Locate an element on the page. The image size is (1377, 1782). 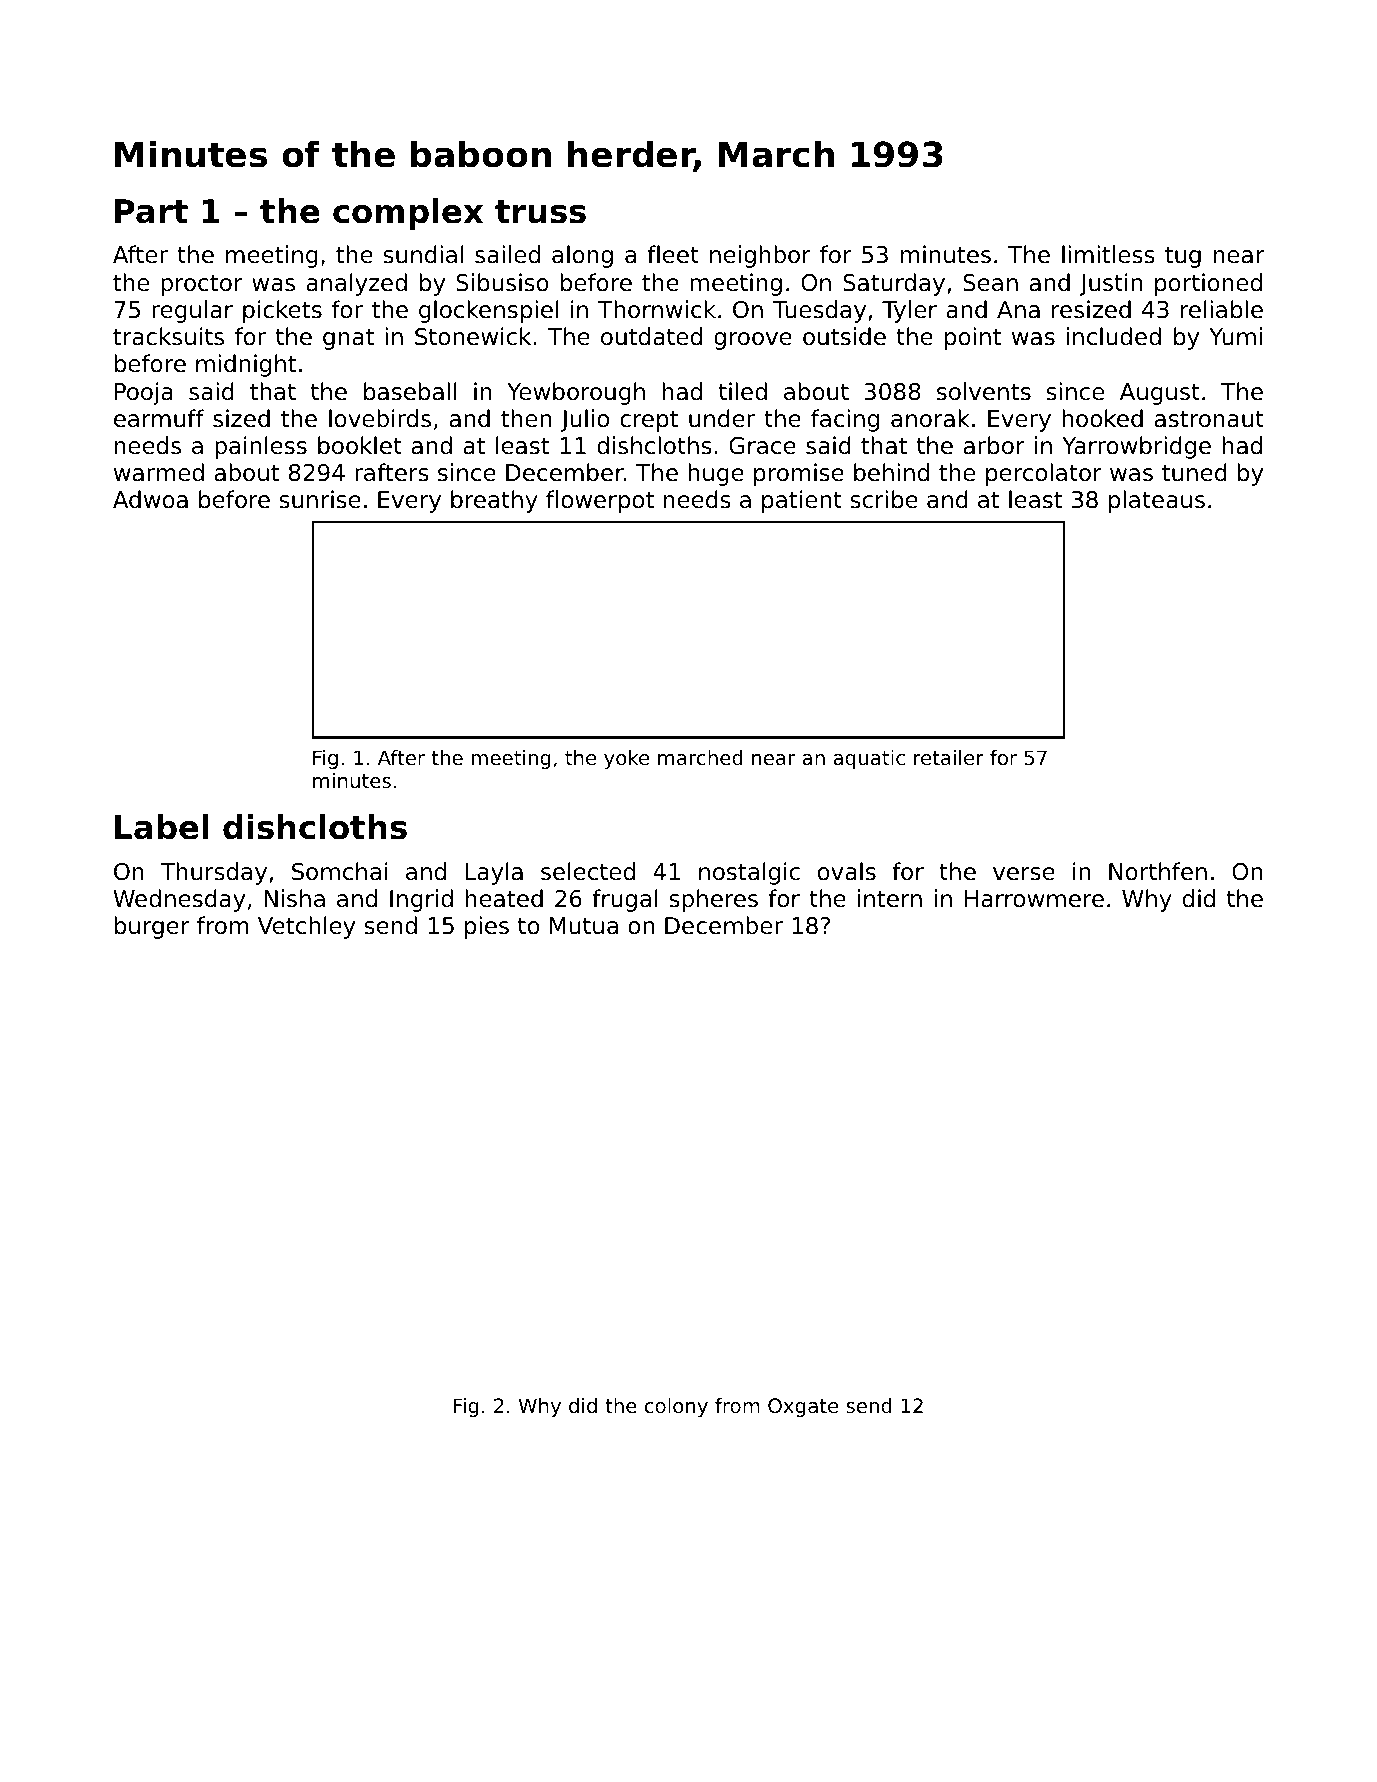
nostalgic is located at coordinates (749, 873).
